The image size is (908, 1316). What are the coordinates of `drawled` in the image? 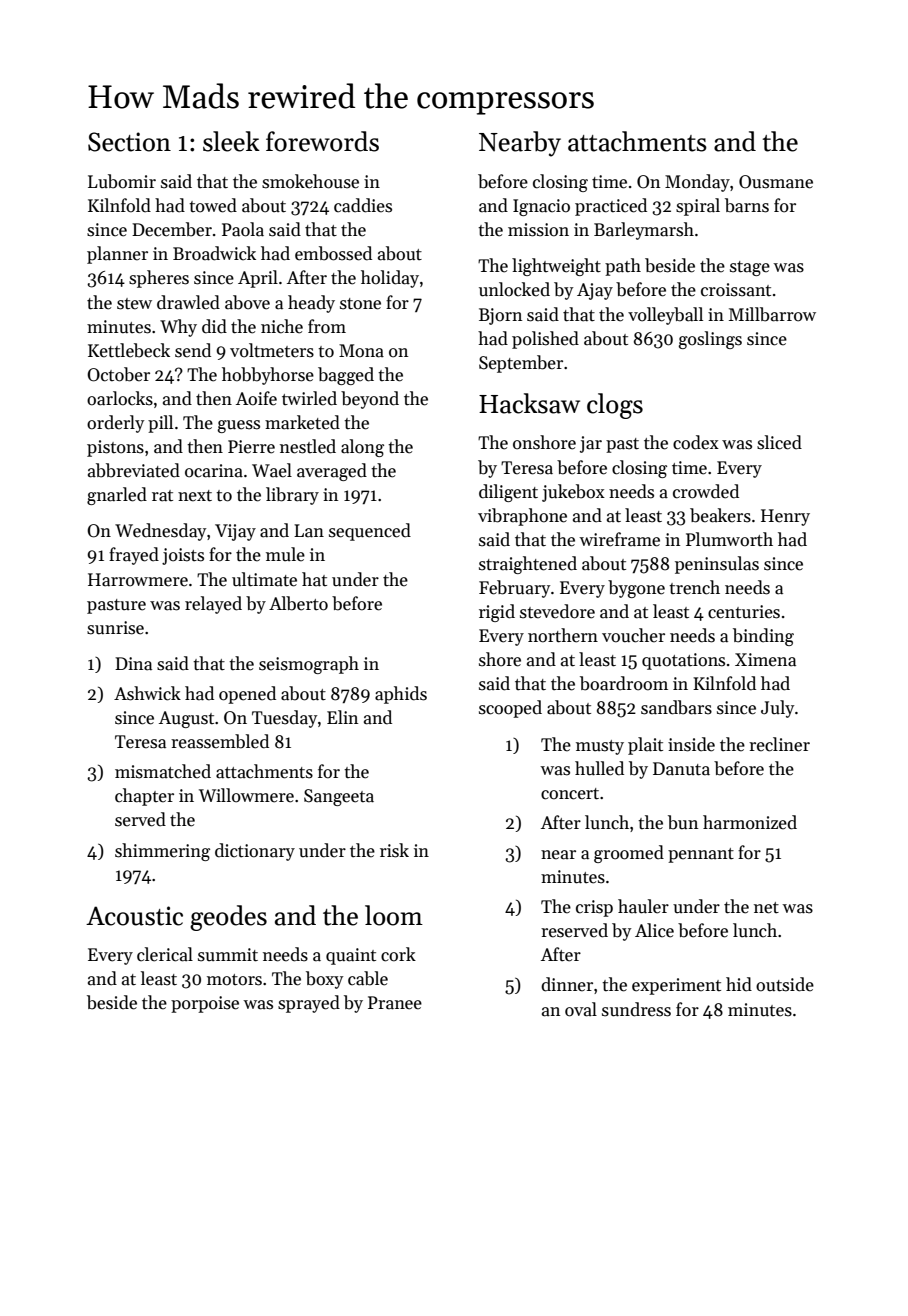 It's located at (188, 302).
